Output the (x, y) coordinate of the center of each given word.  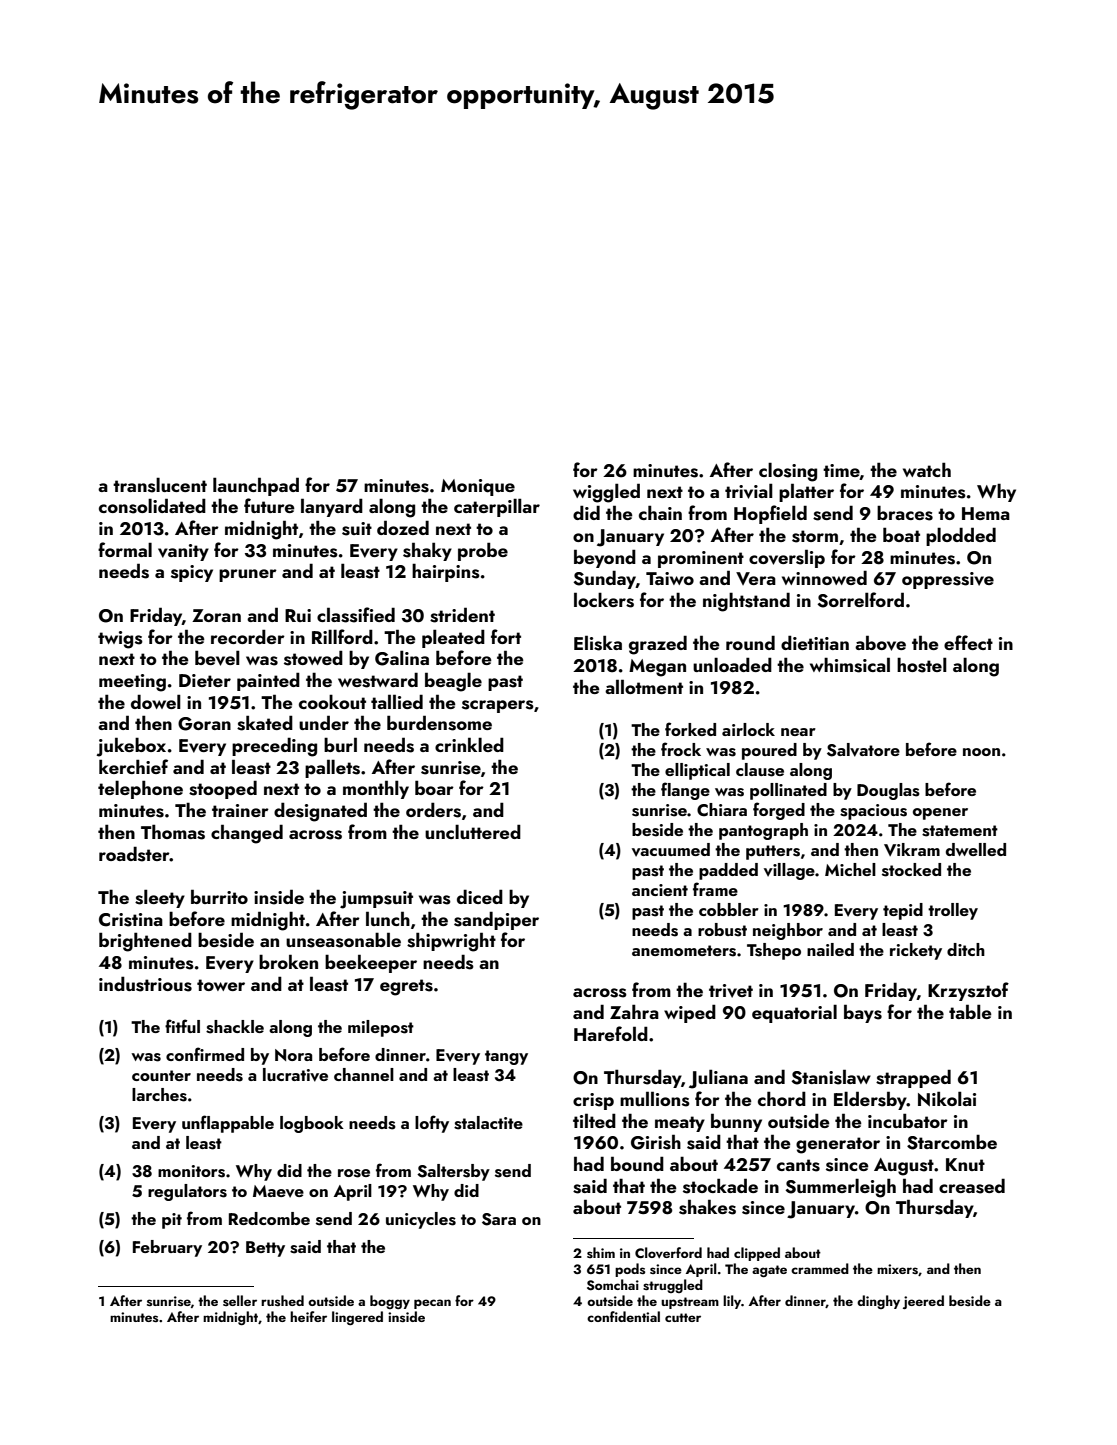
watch (927, 469)
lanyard (332, 507)
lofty (432, 1124)
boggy (390, 1302)
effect (968, 642)
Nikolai (947, 1098)
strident (462, 615)
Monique (478, 487)
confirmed (205, 1054)
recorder (248, 636)
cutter (683, 1317)
